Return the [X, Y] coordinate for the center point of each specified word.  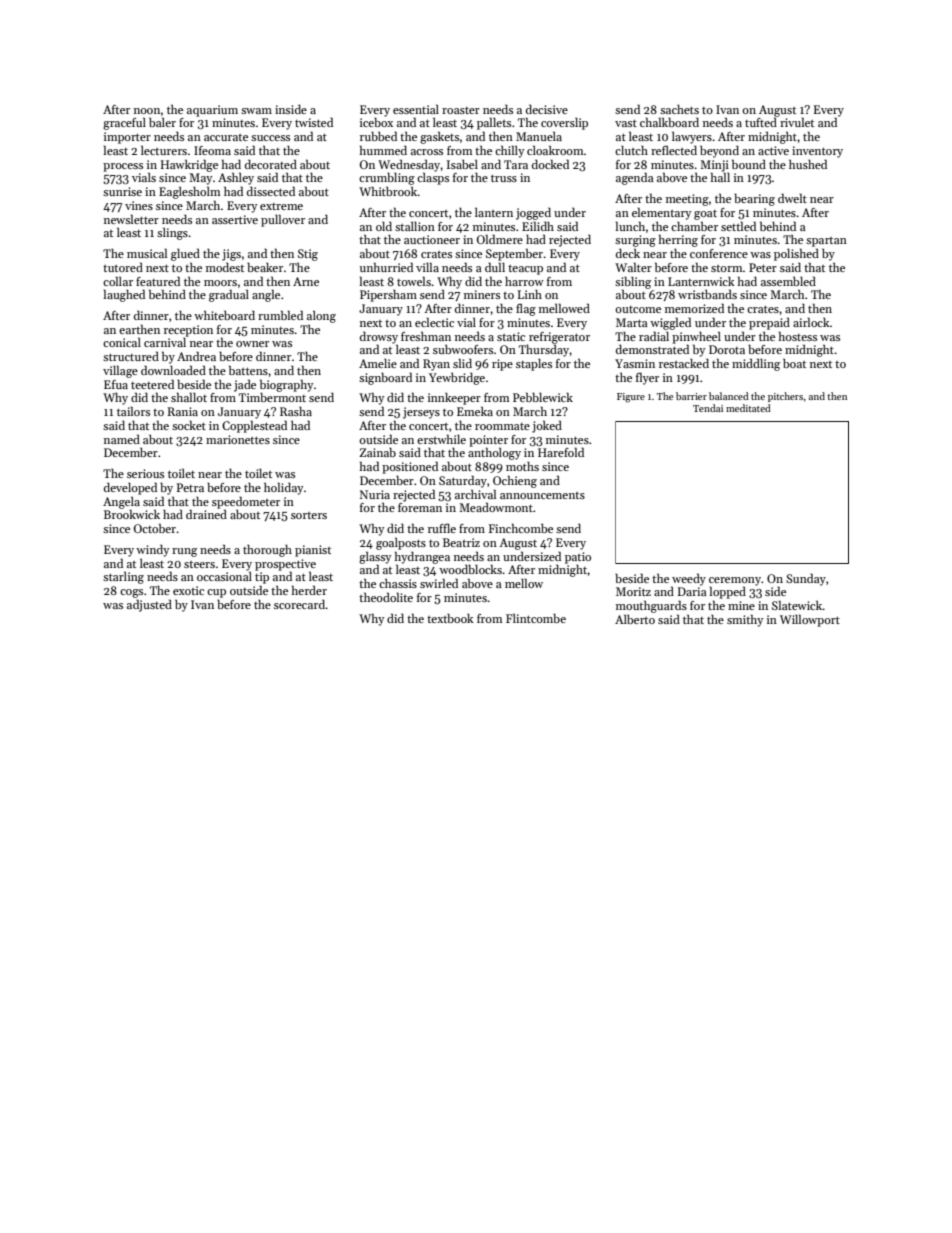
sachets [679, 109]
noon [147, 111]
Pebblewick [543, 397]
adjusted [149, 605]
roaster [461, 110]
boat [794, 363]
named [122, 439]
